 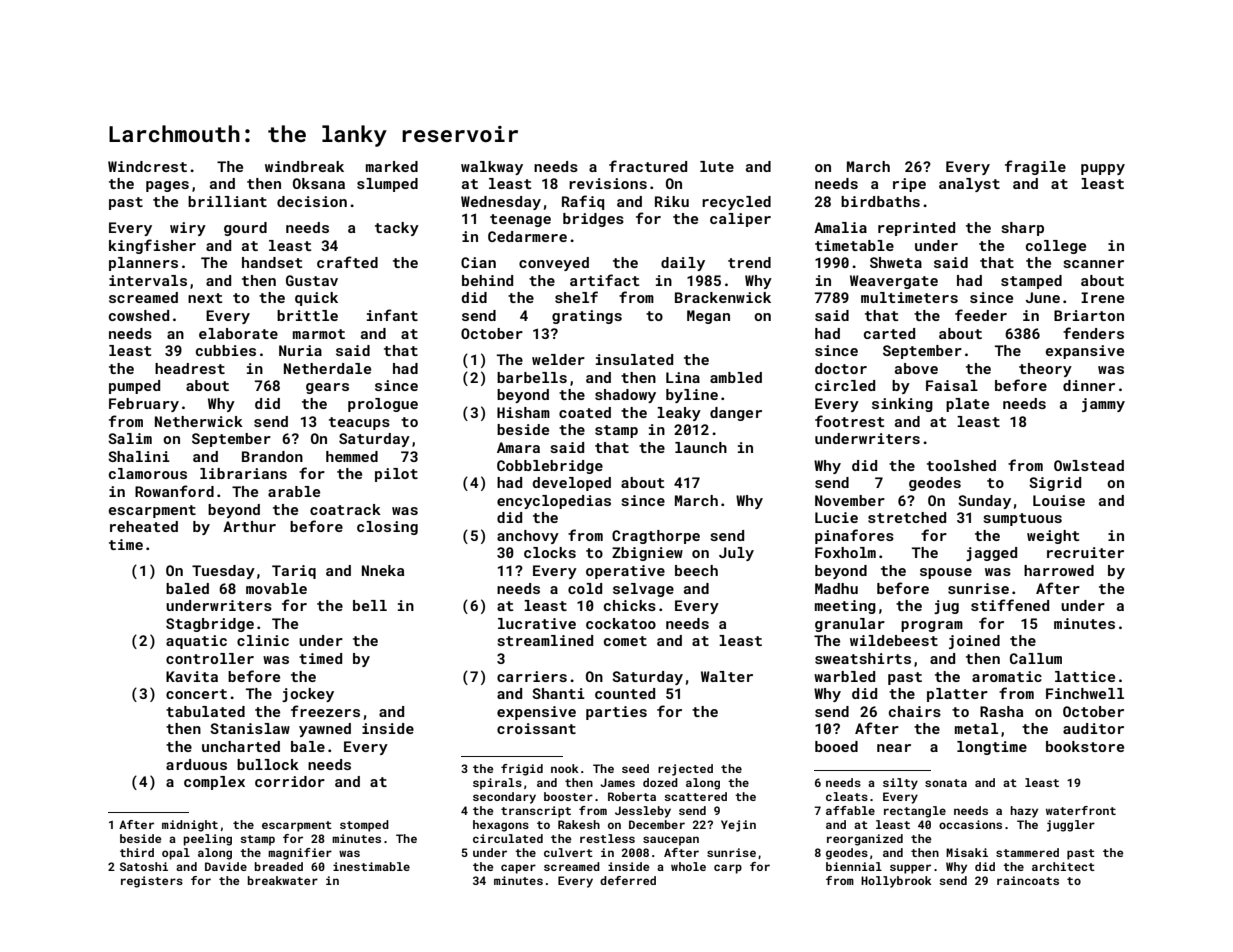 What do you see at coordinates (1035, 167) in the document?
I see `fragile` at bounding box center [1035, 167].
